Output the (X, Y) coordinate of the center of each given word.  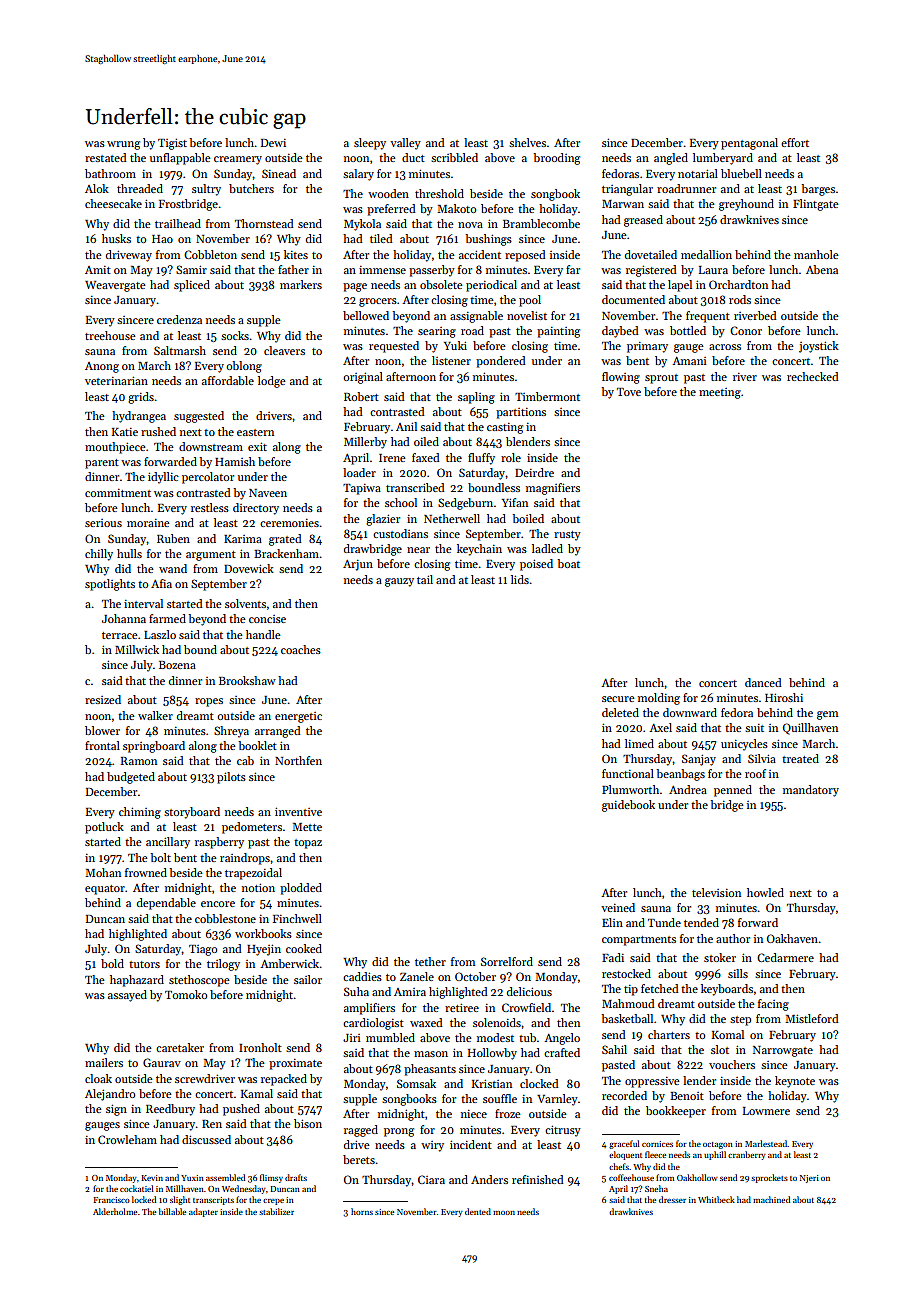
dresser (672, 1199)
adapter (203, 1212)
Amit (98, 270)
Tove (629, 392)
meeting (720, 393)
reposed (525, 256)
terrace (120, 635)
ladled (547, 548)
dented (478, 1211)
